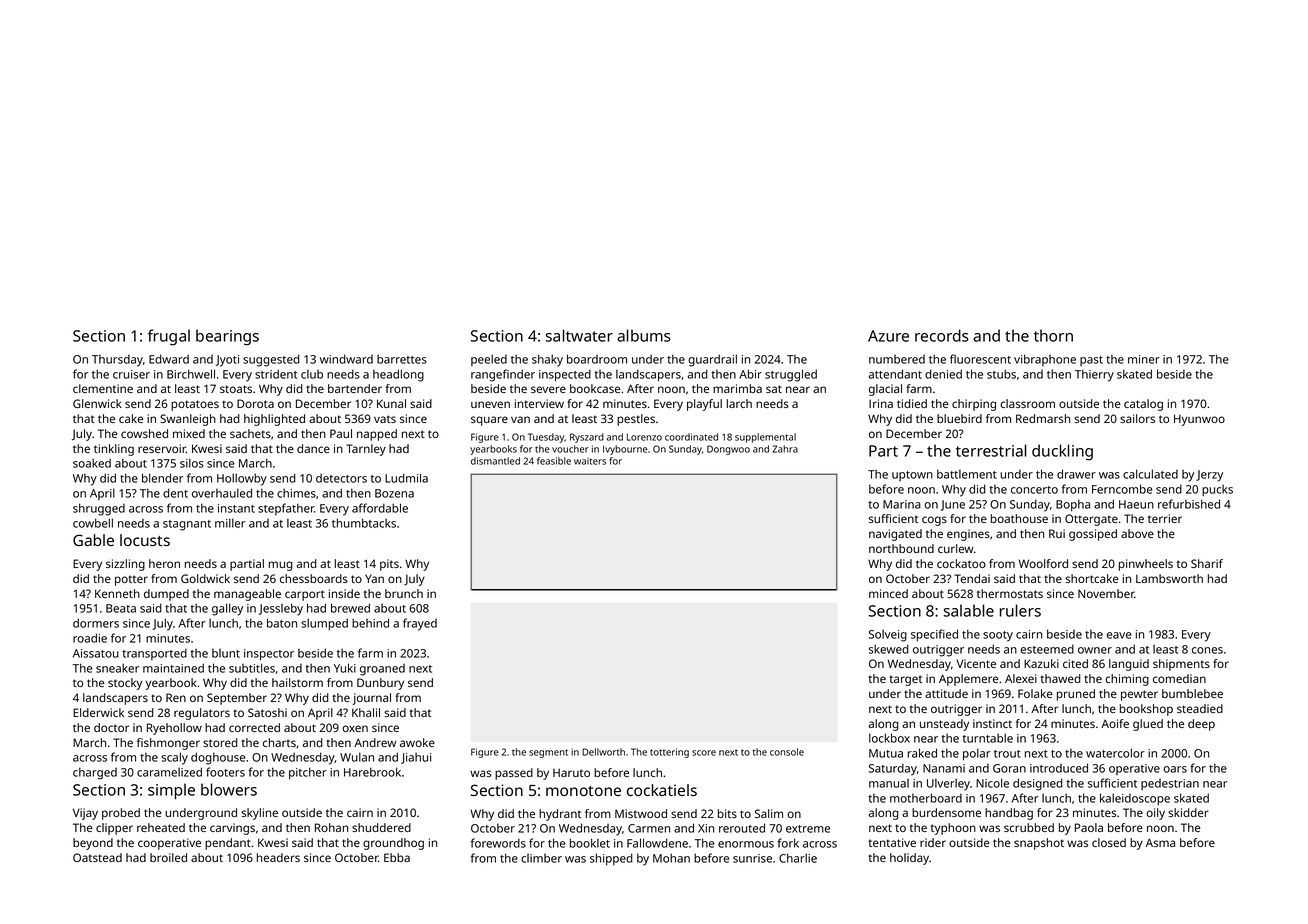 This image has width=1308, height=924. I want to click on hydrant, so click(560, 815).
